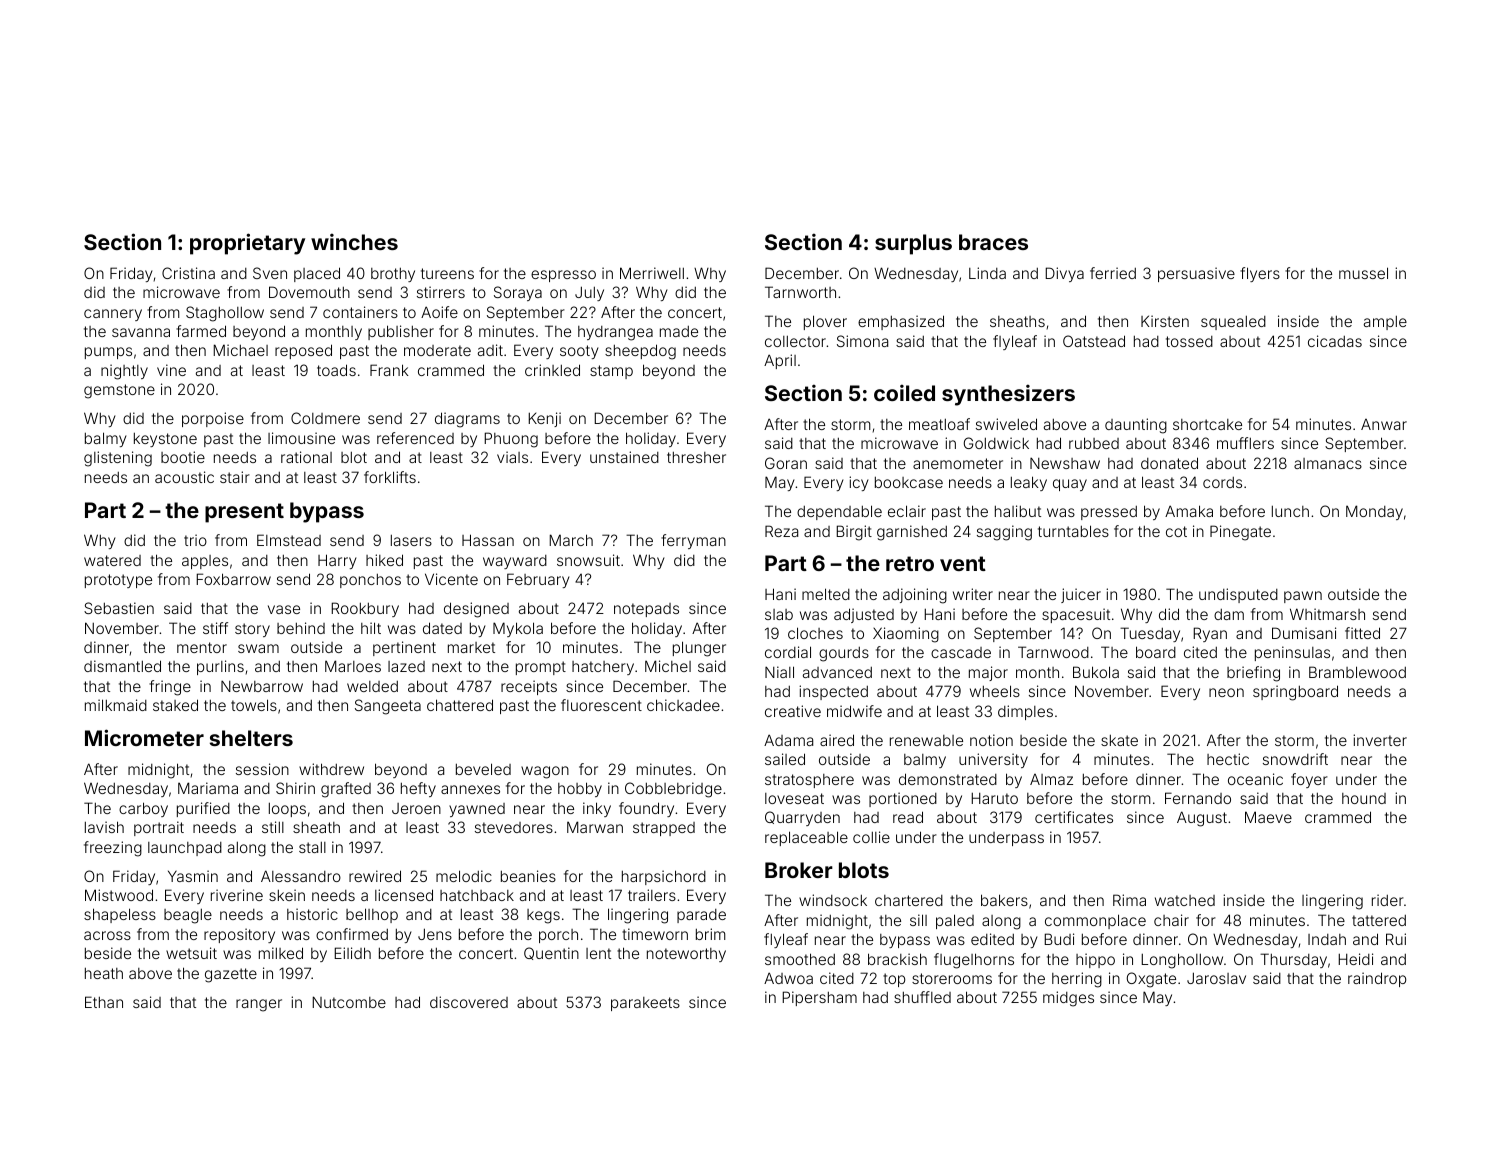  What do you see at coordinates (122, 666) in the document?
I see `dismantled` at bounding box center [122, 666].
